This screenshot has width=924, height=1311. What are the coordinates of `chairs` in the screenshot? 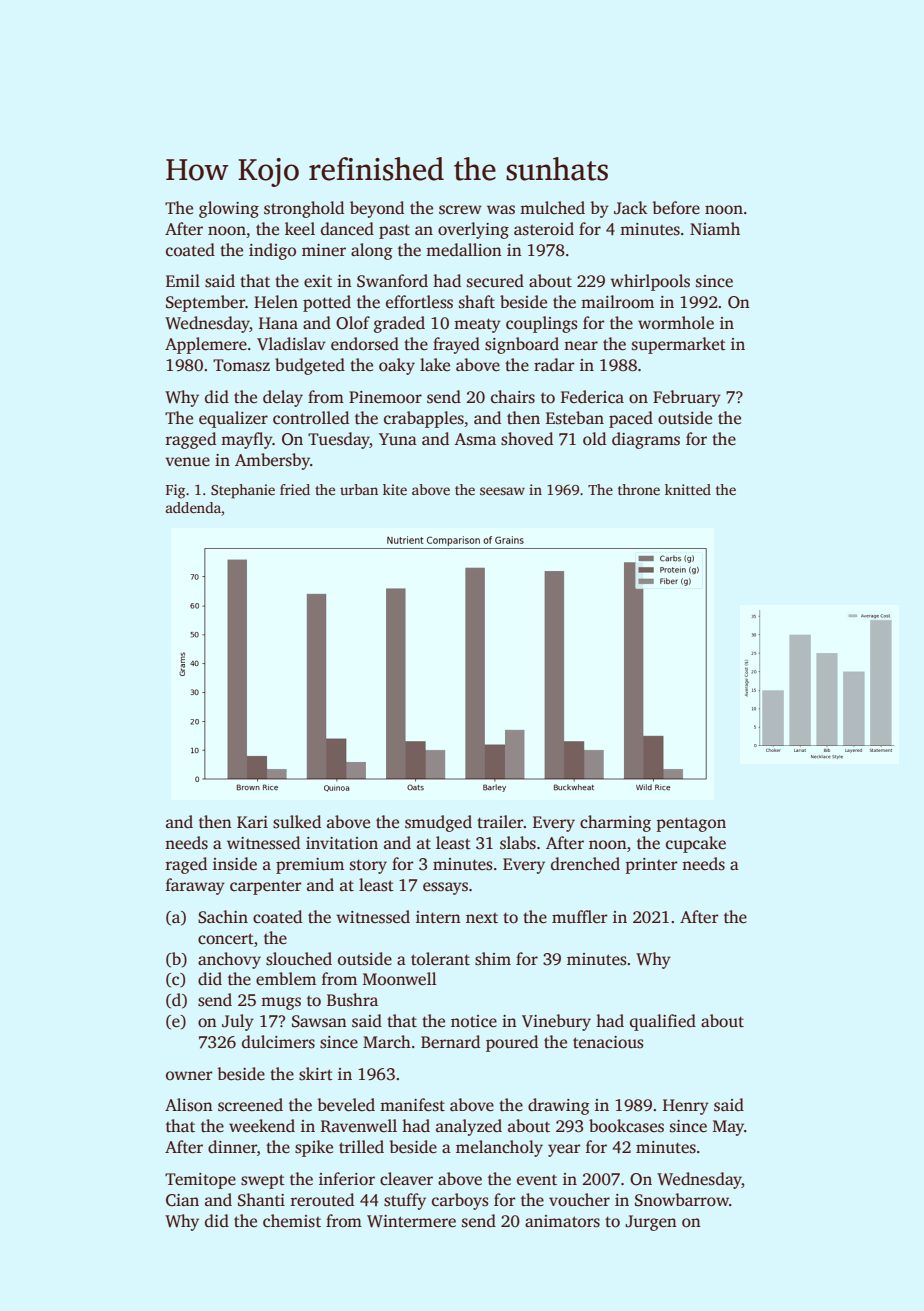 It's located at (513, 397).
